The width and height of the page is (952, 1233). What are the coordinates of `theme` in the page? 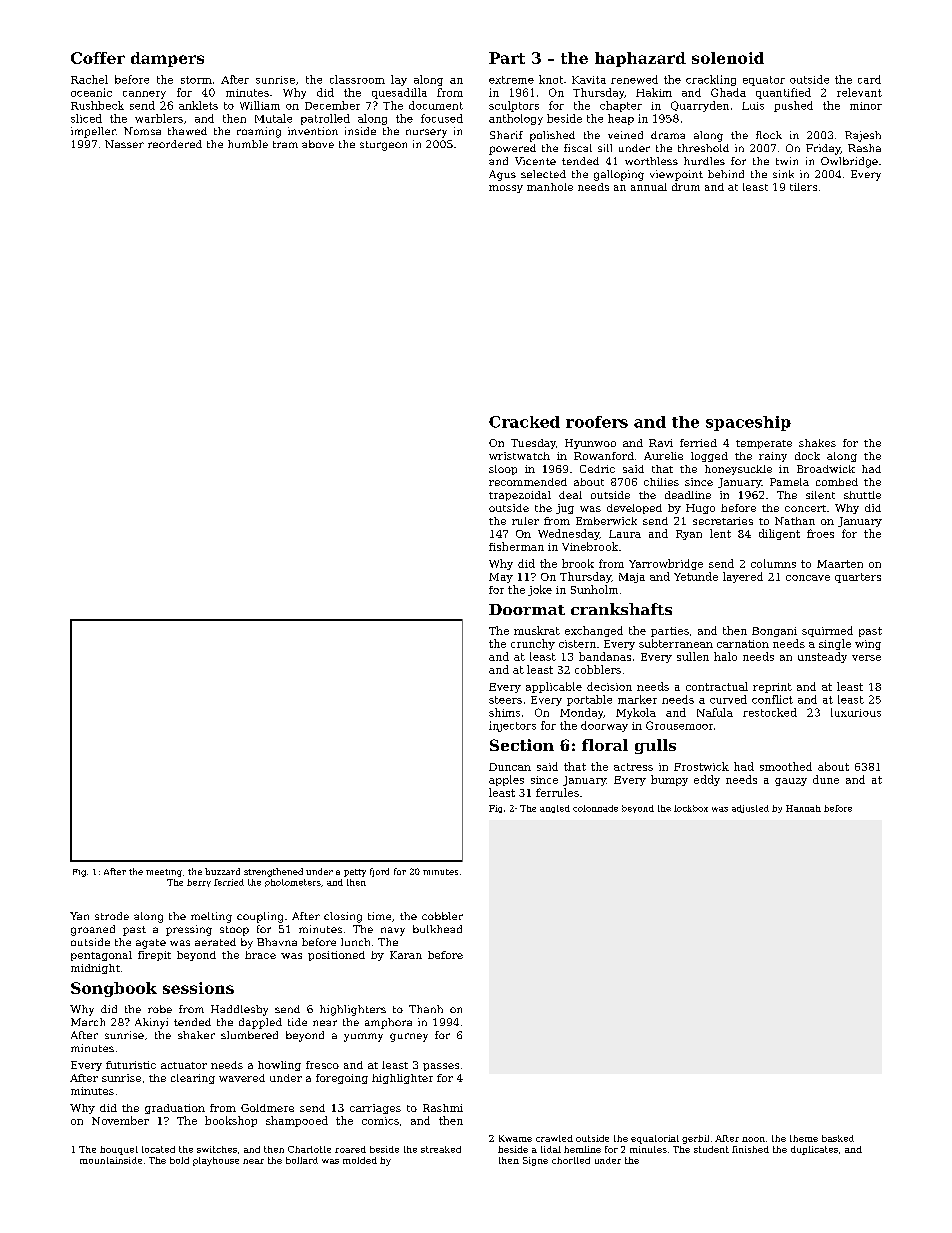 It's located at (804, 1138).
